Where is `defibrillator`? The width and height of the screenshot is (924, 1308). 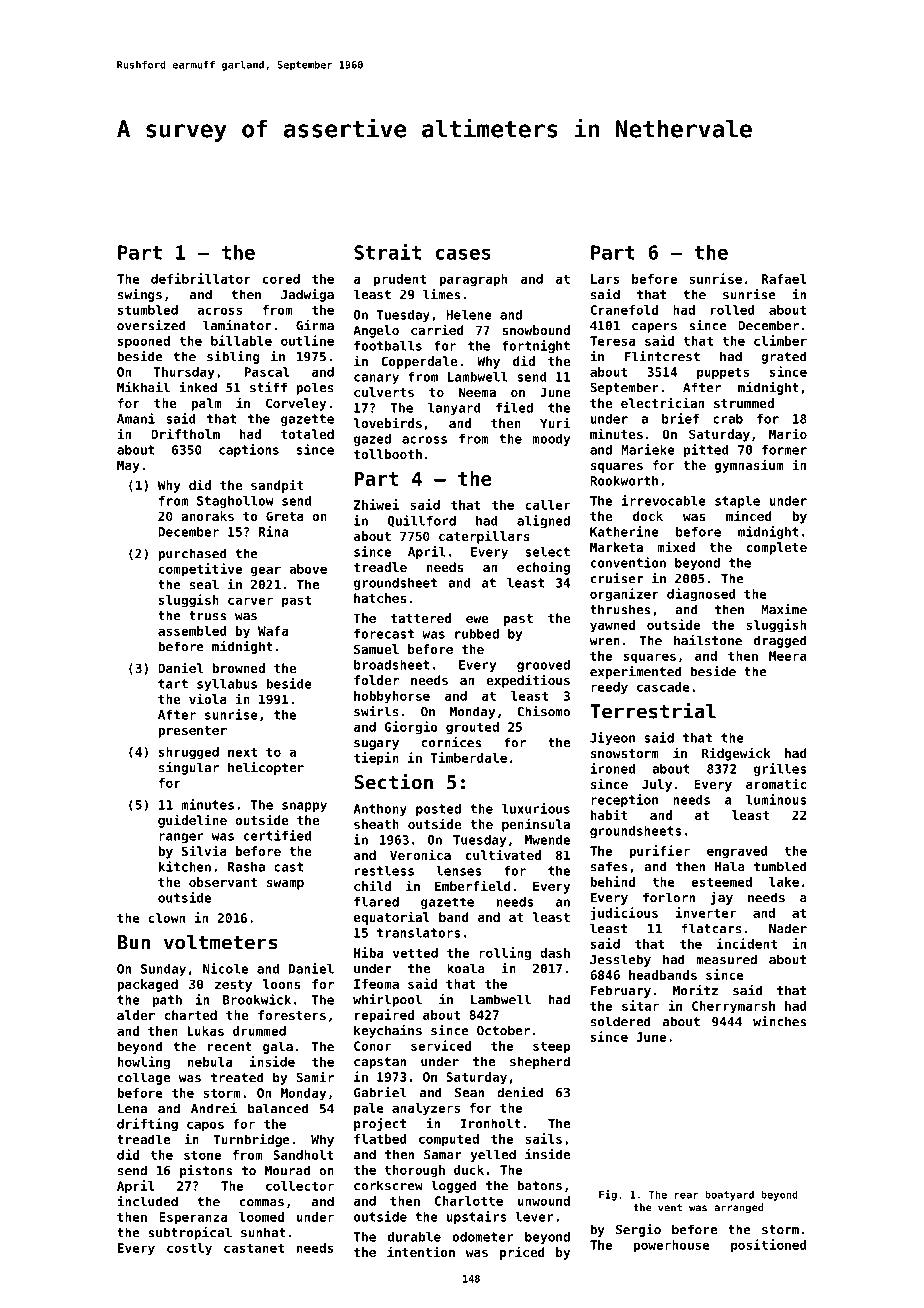 defibrillator is located at coordinates (201, 278).
